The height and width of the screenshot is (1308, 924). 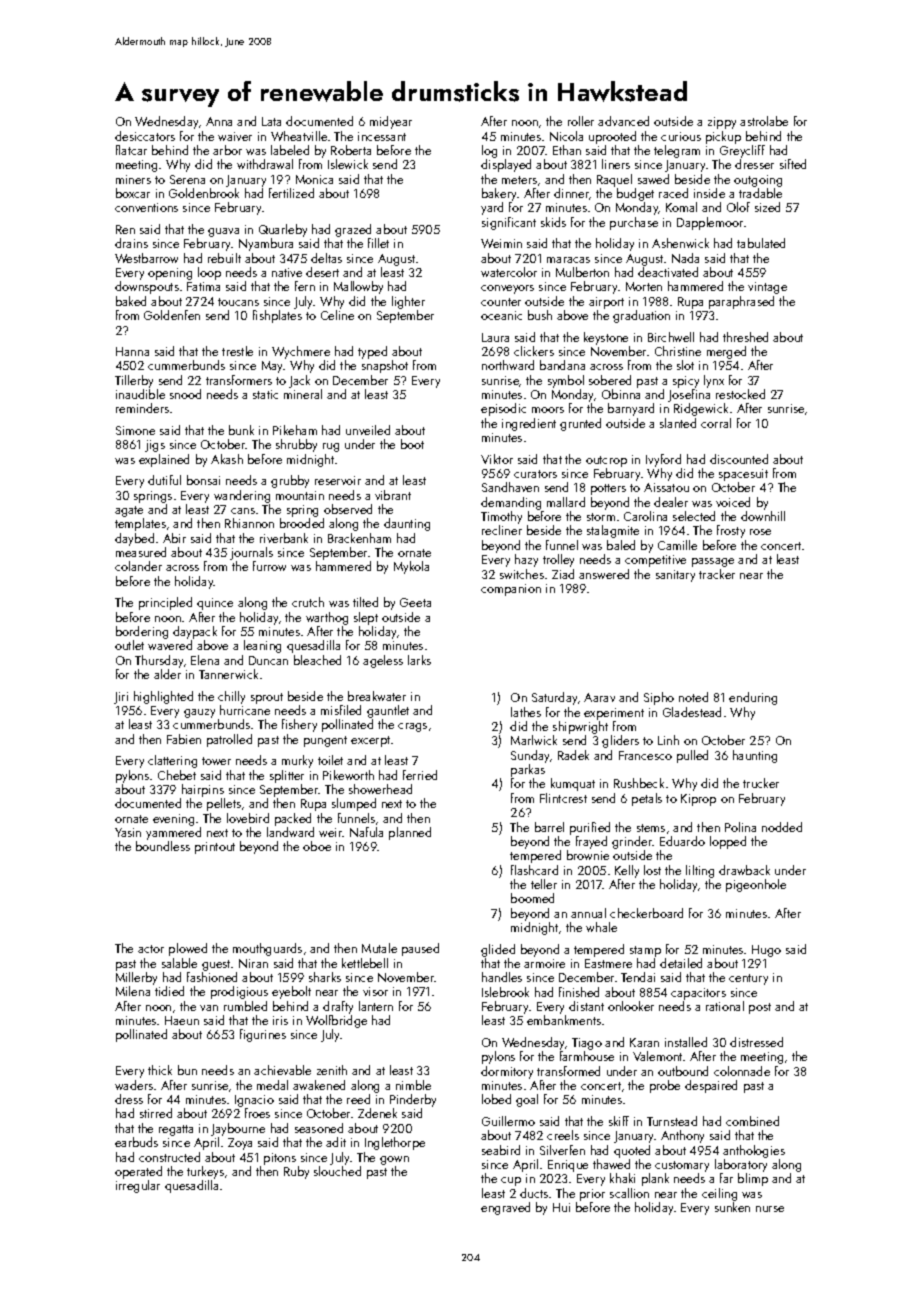 What do you see at coordinates (277, 316) in the screenshot?
I see `fishplates` at bounding box center [277, 316].
